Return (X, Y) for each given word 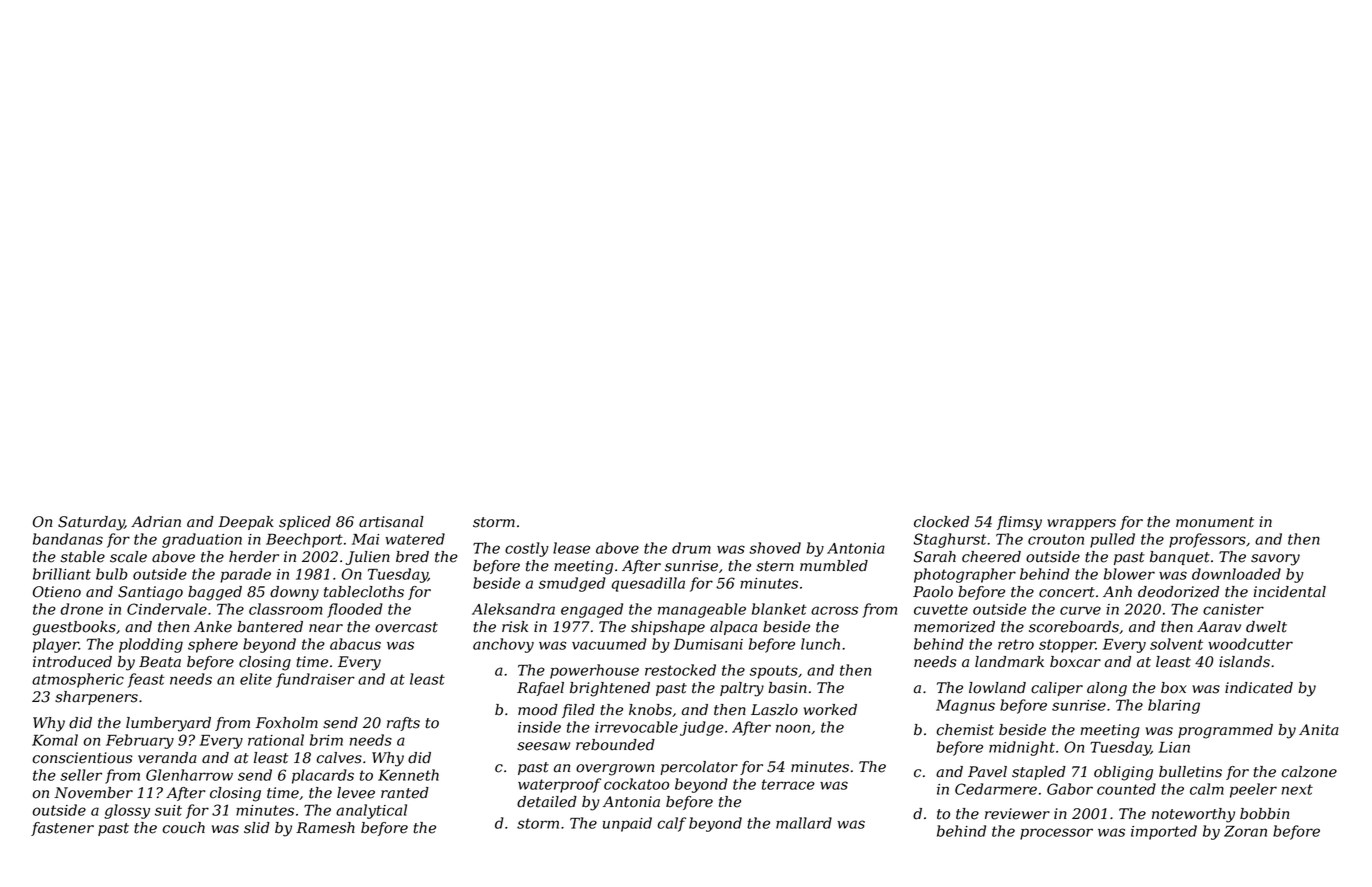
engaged (592, 610)
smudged (572, 584)
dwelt (1266, 627)
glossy (127, 811)
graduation (202, 540)
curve (1080, 610)
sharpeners (96, 698)
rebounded (615, 745)
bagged (215, 593)
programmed (1225, 731)
